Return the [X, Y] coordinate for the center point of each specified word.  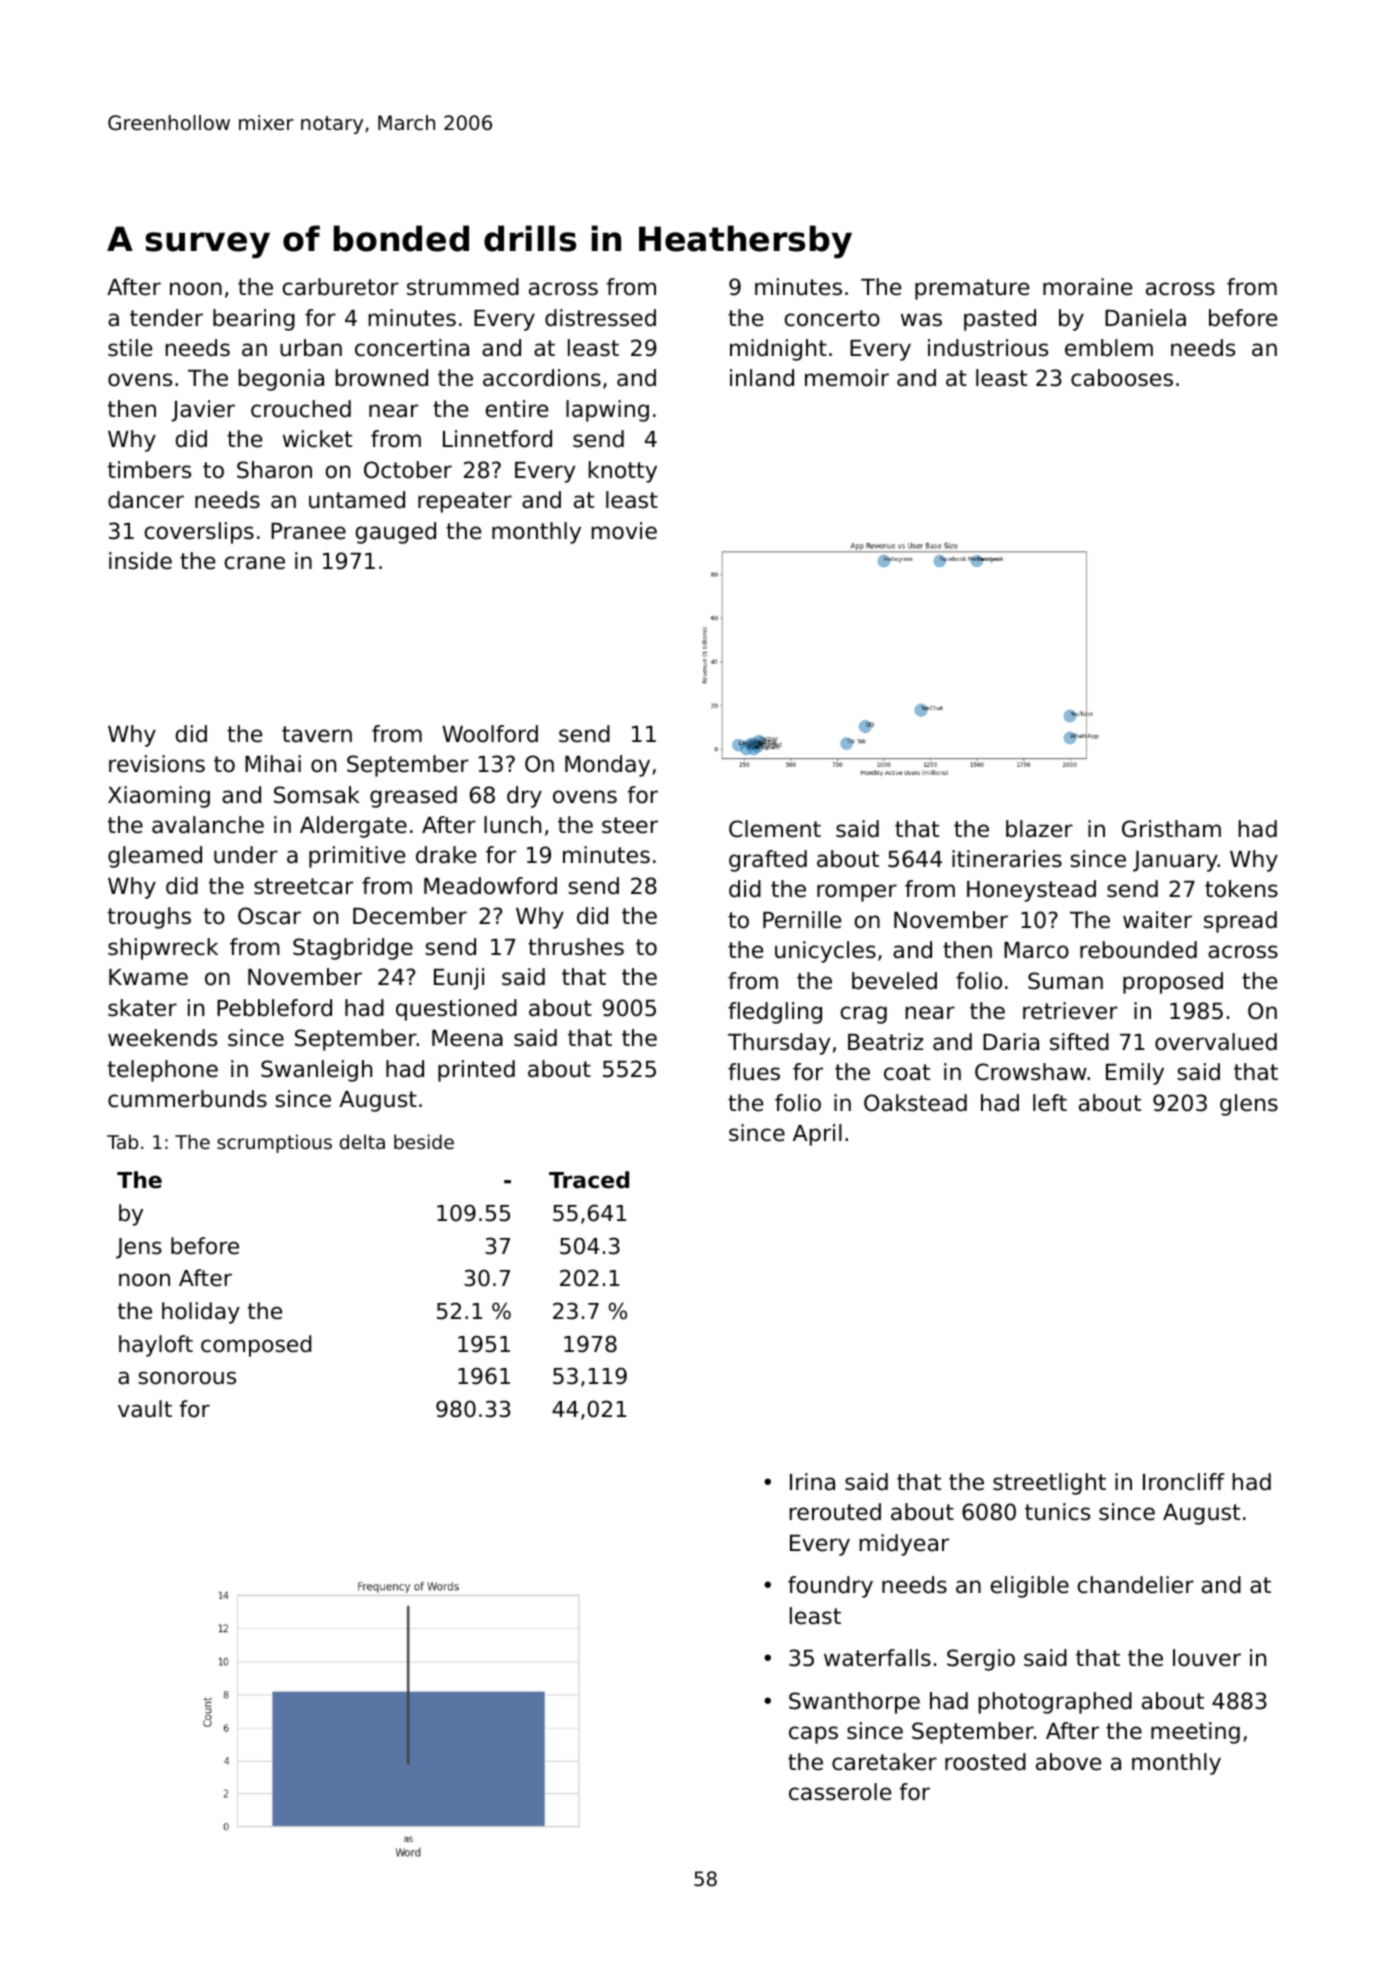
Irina [812, 1482]
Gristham [1171, 829]
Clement [775, 829]
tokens [1241, 889]
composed [256, 1346]
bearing [254, 320]
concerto [832, 318]
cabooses [1122, 378]
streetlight [1049, 1484]
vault [145, 1409]
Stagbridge [353, 949]
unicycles [825, 952]
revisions [157, 764]
